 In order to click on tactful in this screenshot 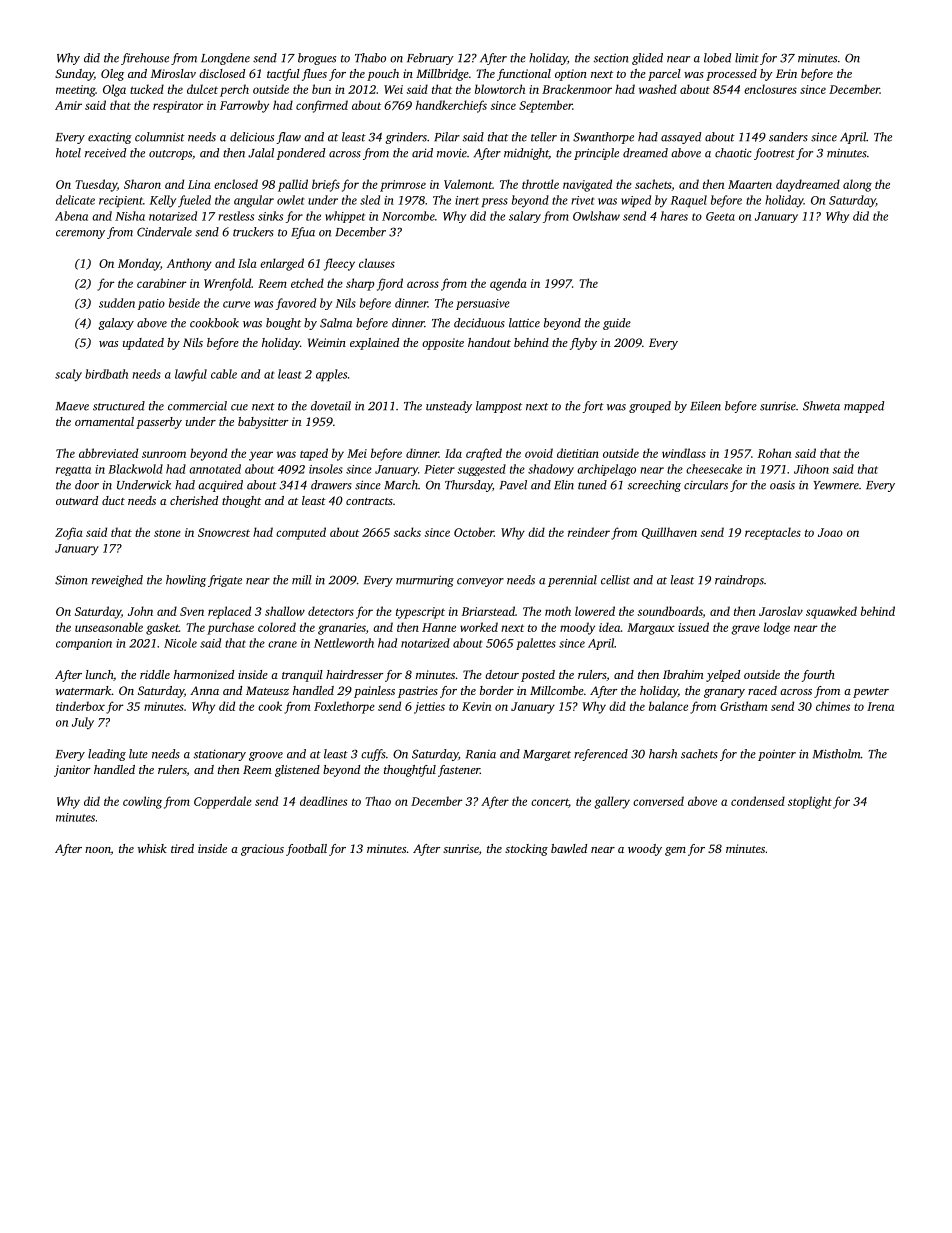, I will do `click(283, 75)`.
